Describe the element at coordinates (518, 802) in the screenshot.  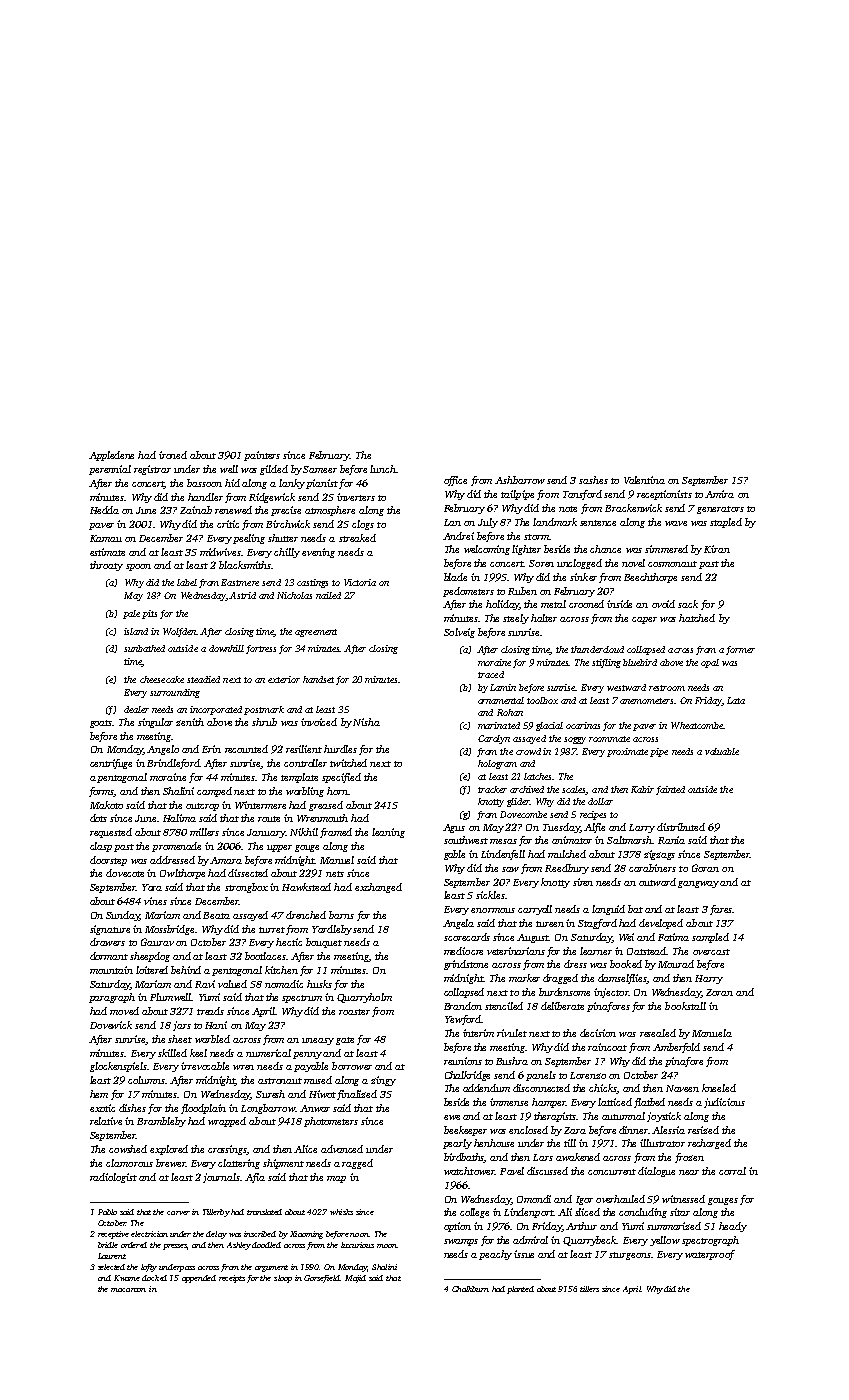
I see `glider` at that location.
